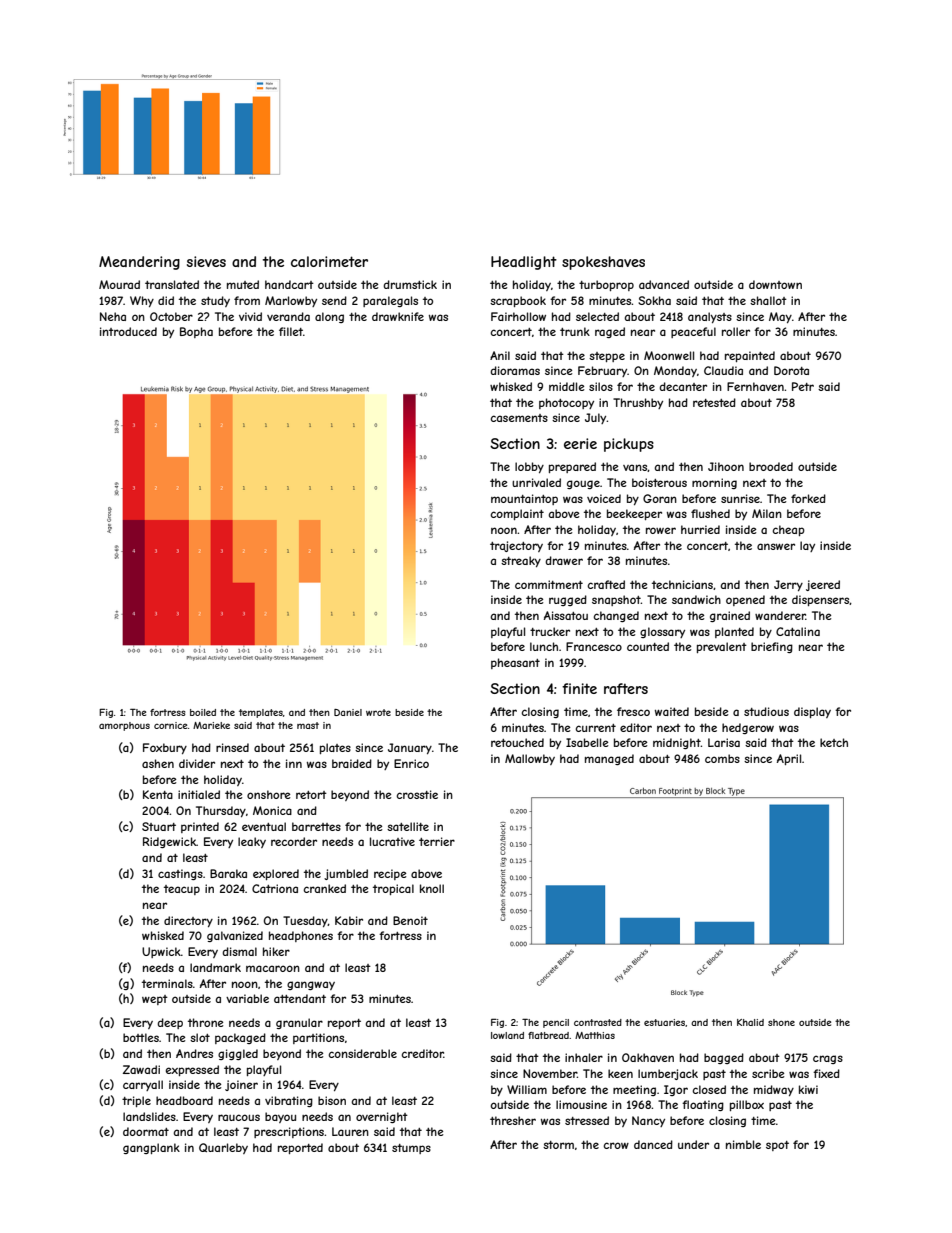 Image resolution: width=952 pixels, height=1233 pixels. I want to click on ketch, so click(834, 742).
